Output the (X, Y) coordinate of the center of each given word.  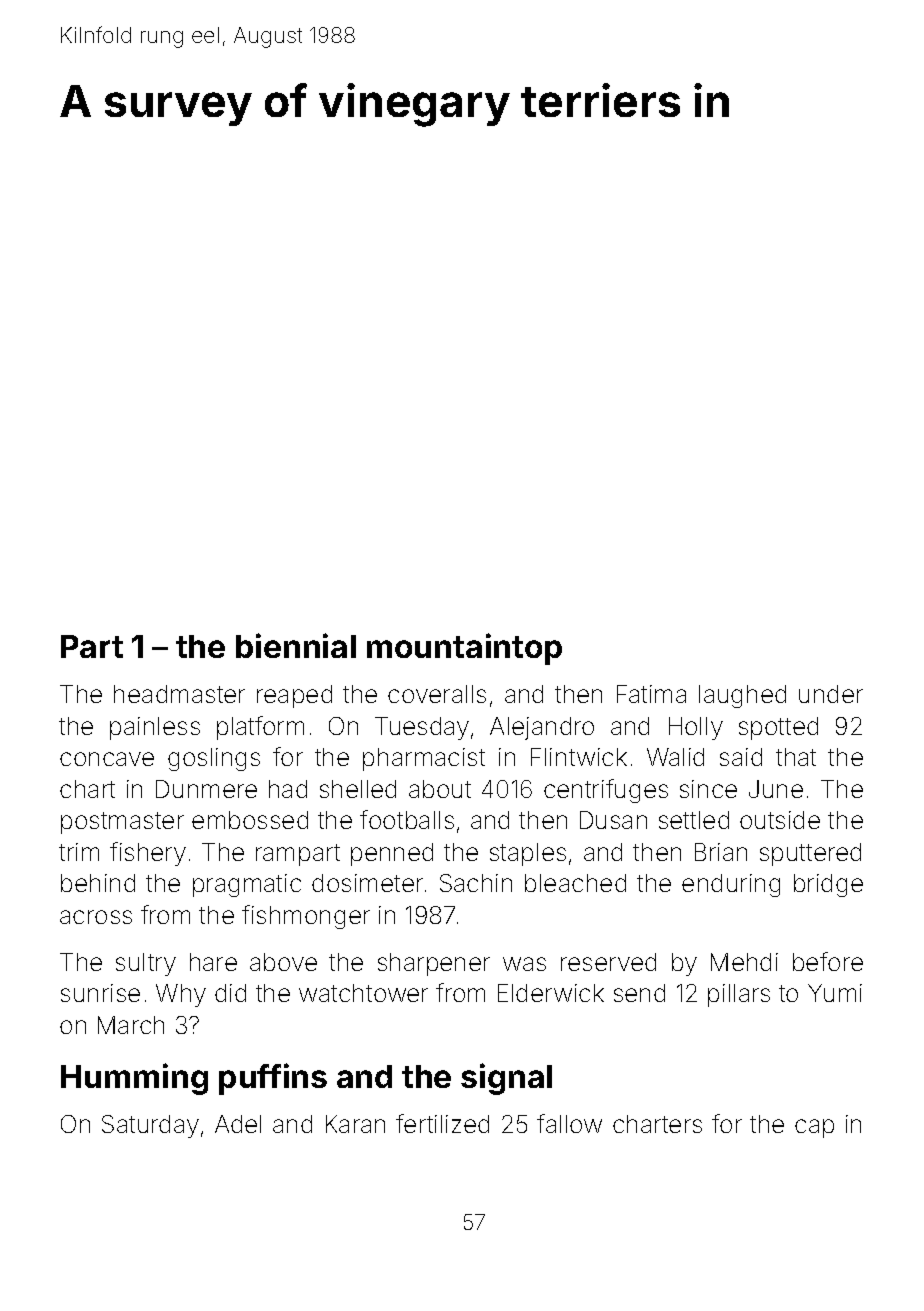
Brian (721, 852)
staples (528, 854)
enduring (731, 885)
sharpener (434, 964)
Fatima (651, 694)
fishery (148, 854)
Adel (238, 1124)
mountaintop (464, 649)
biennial (296, 645)
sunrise (100, 993)
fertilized (442, 1123)
